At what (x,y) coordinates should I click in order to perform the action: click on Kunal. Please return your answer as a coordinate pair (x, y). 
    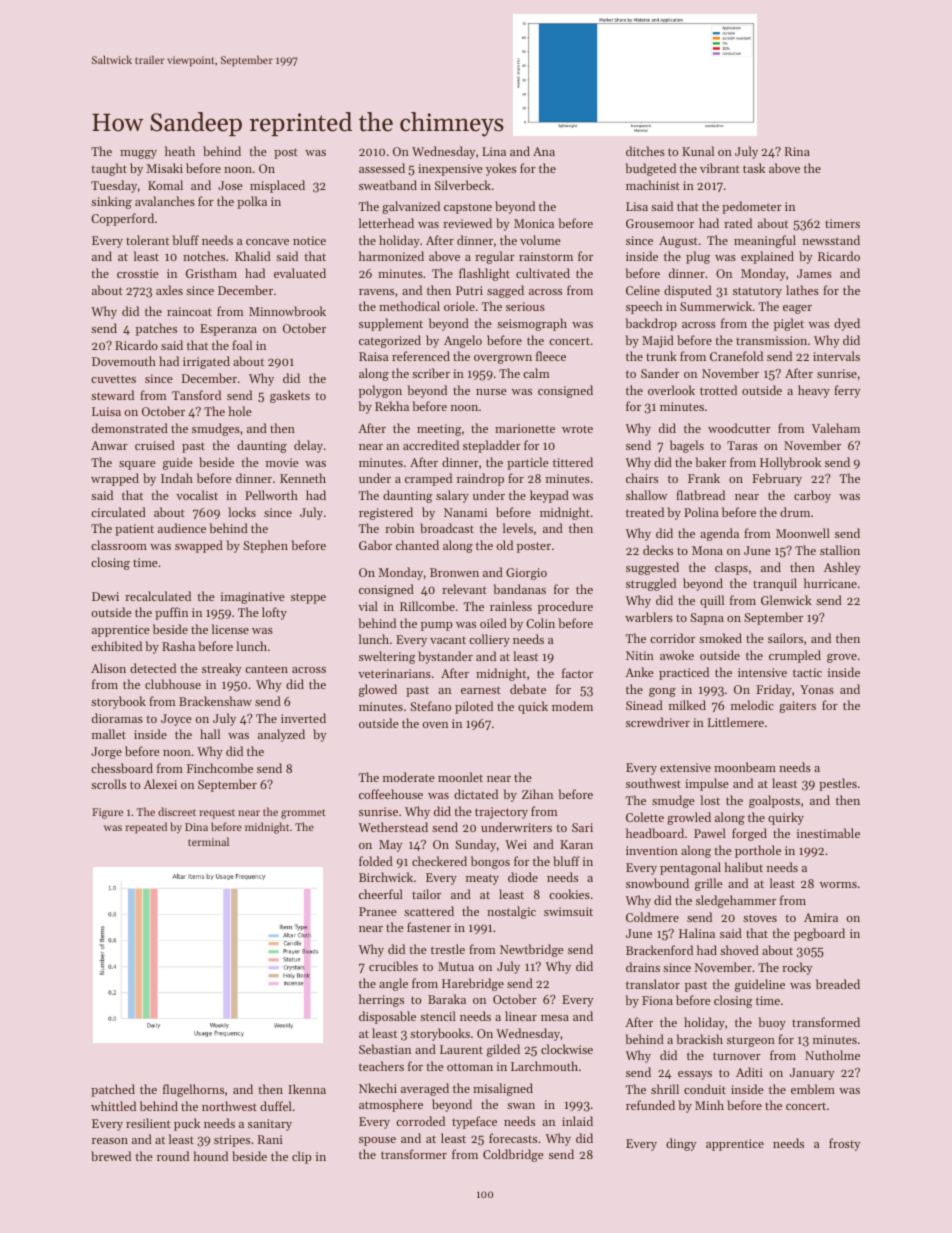
    Looking at the image, I should click on (698, 151).
